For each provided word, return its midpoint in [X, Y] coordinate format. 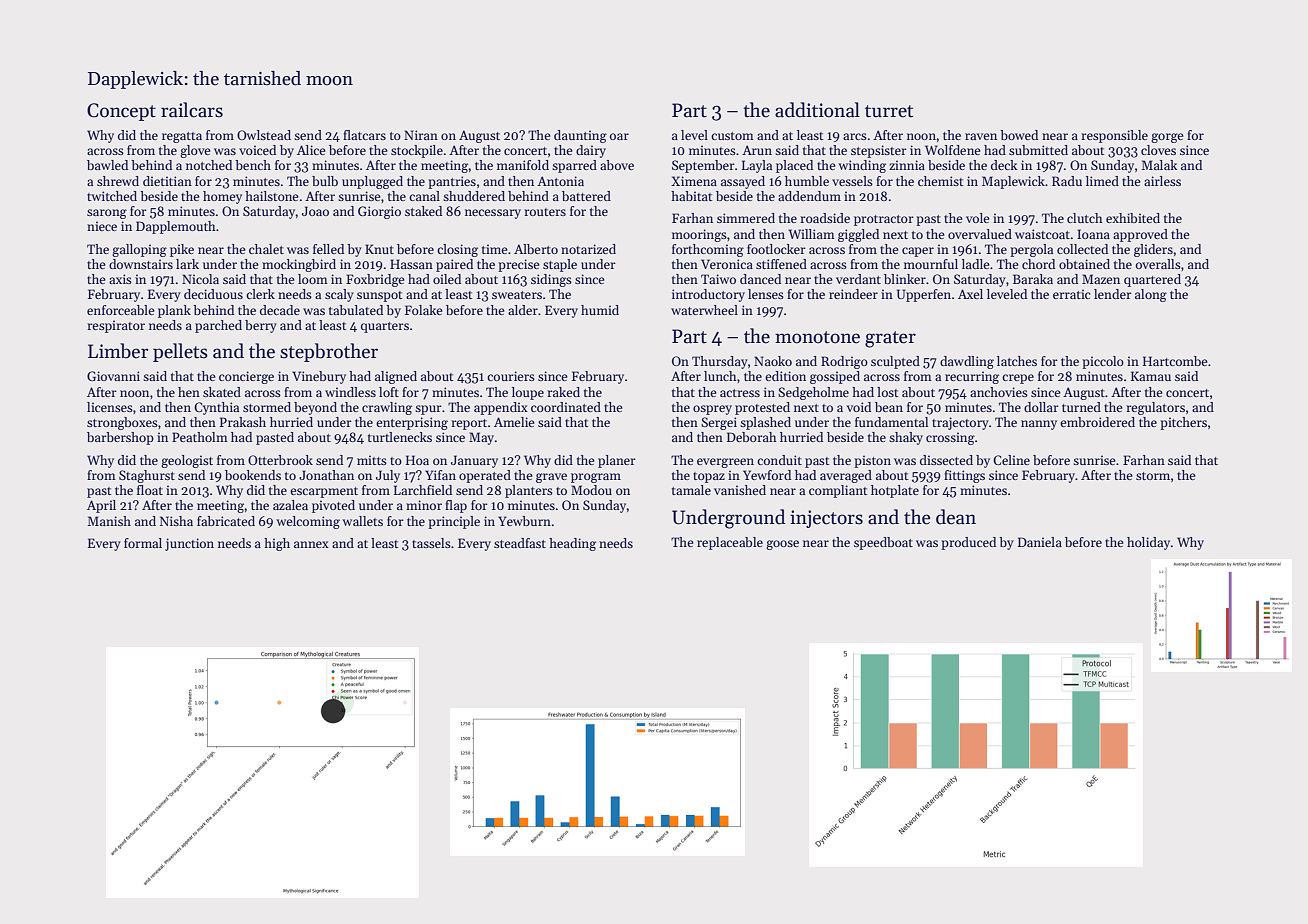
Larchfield [423, 490]
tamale [691, 490]
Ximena [694, 181]
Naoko [773, 361]
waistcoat [1042, 234]
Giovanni [113, 376]
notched [209, 165]
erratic [1071, 294]
